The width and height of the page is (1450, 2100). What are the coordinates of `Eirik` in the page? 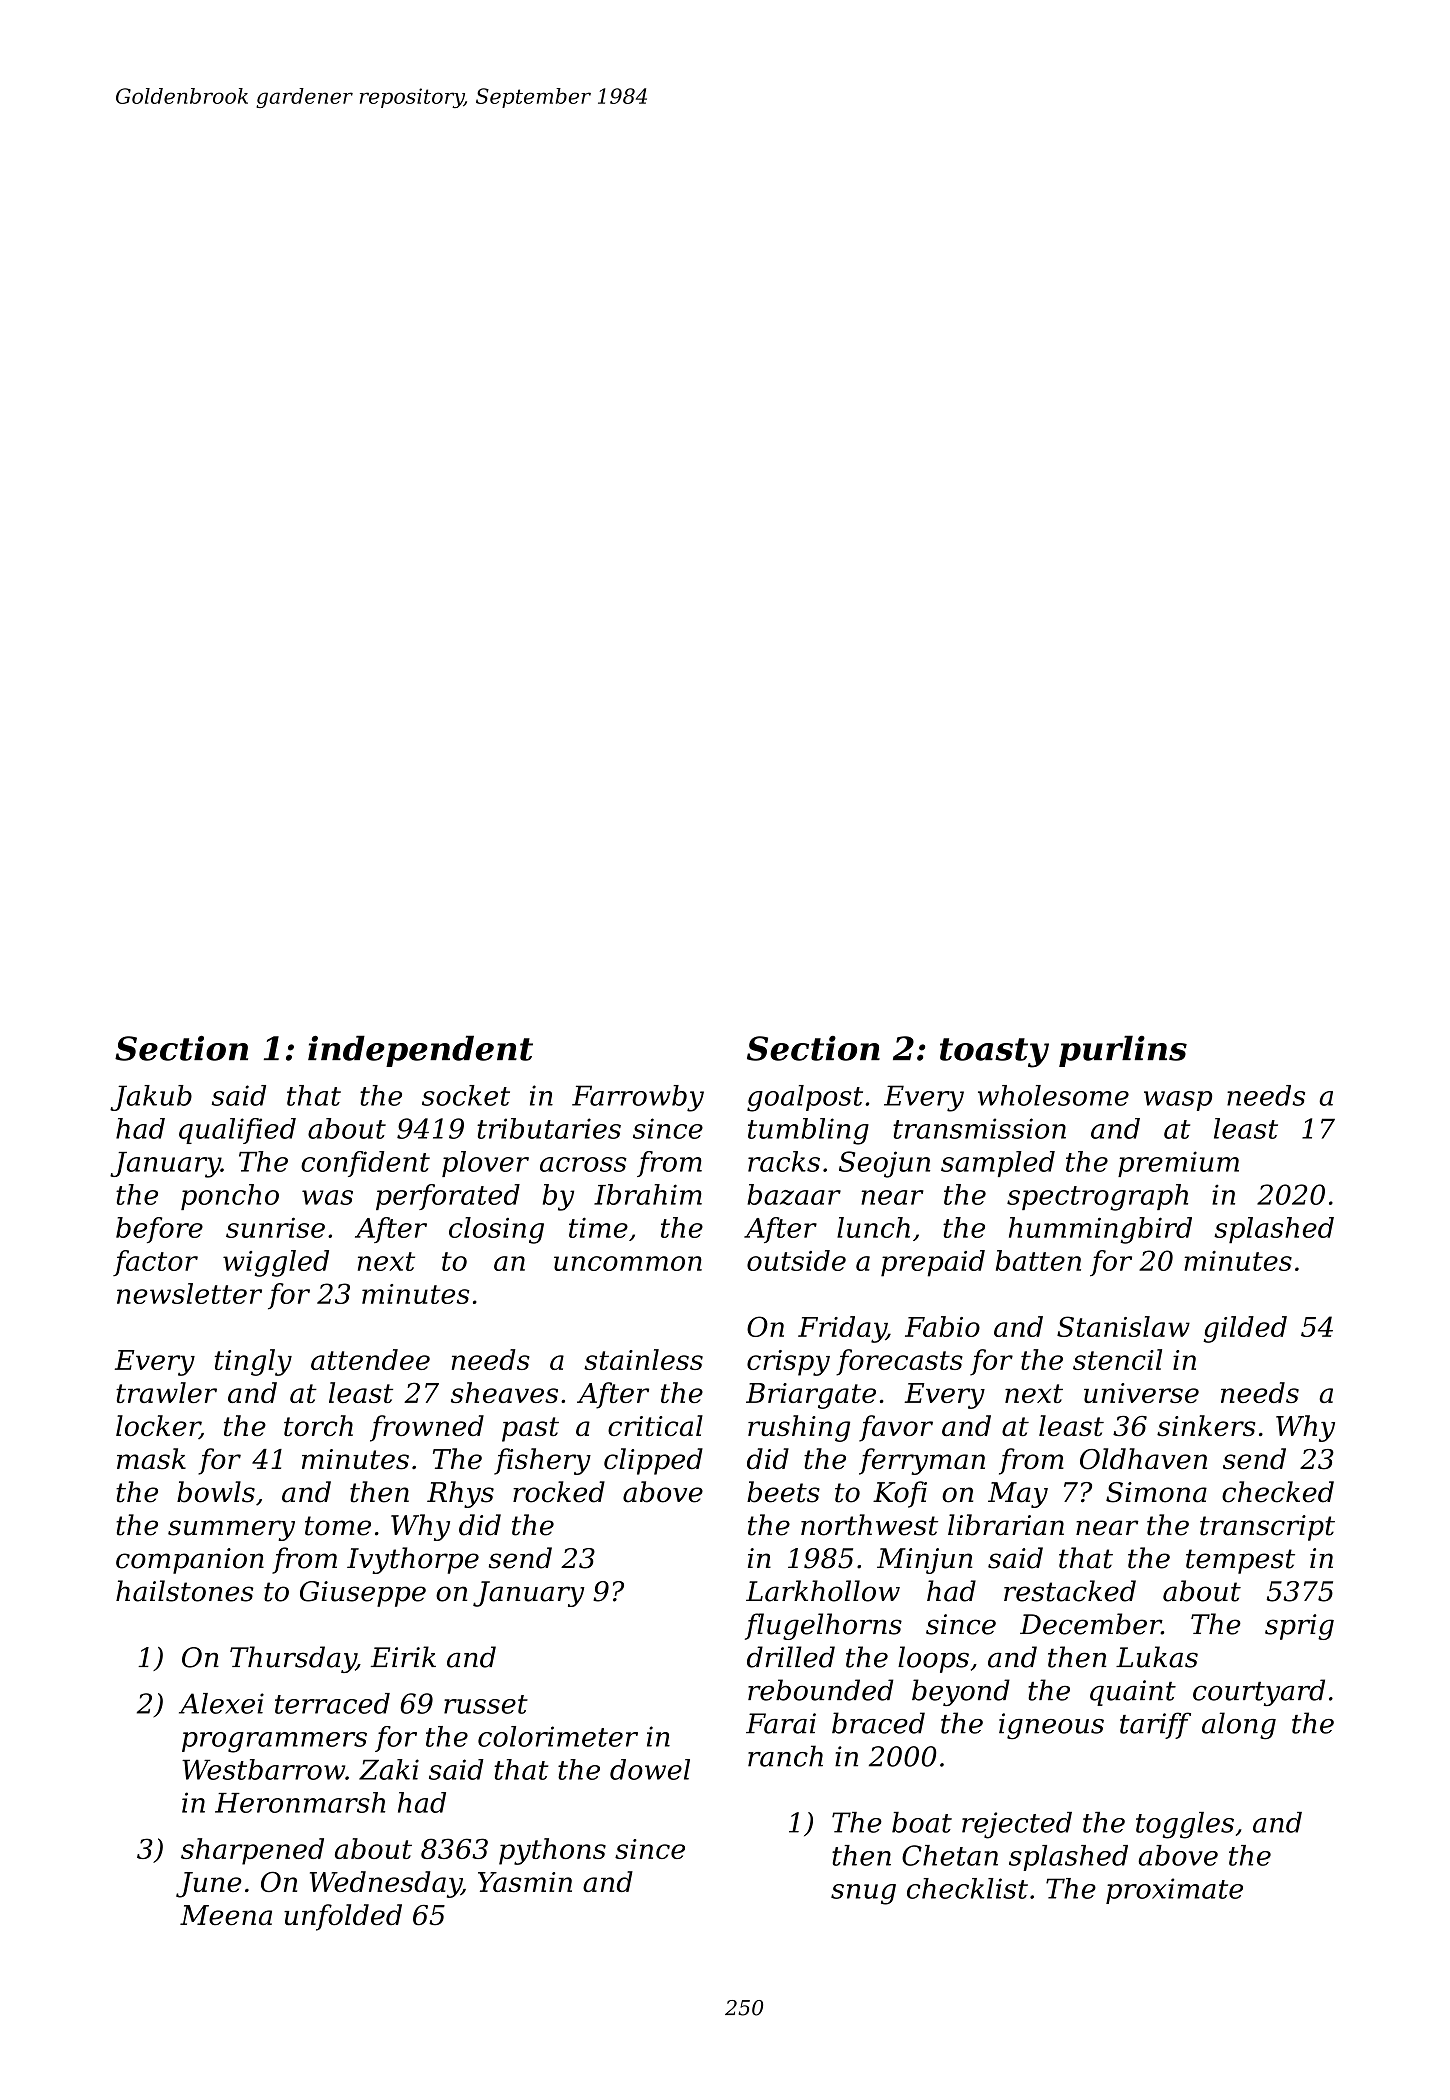 It's located at (403, 1656).
